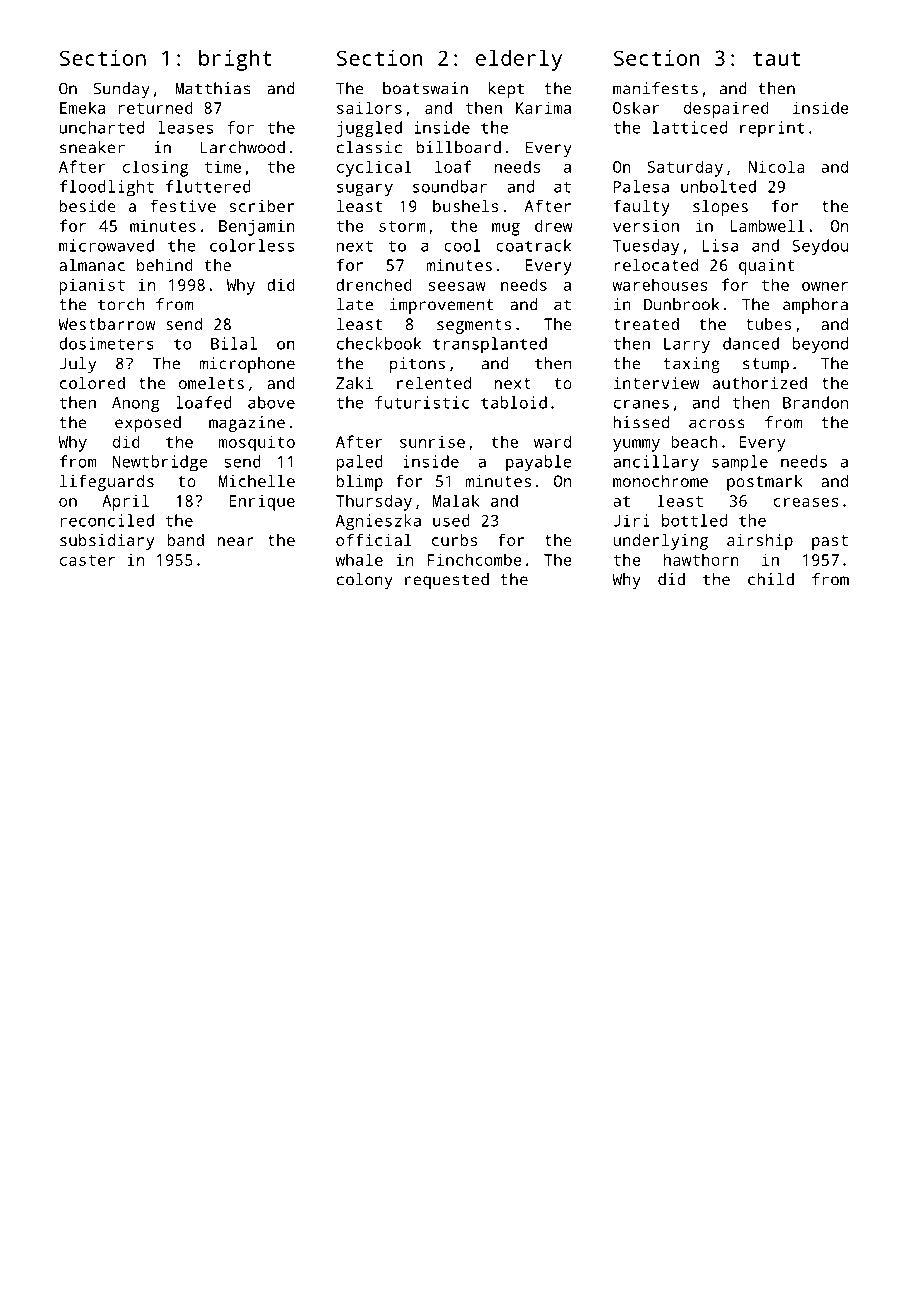 The image size is (908, 1316). Describe the element at coordinates (235, 541) in the screenshot. I see `near` at that location.
